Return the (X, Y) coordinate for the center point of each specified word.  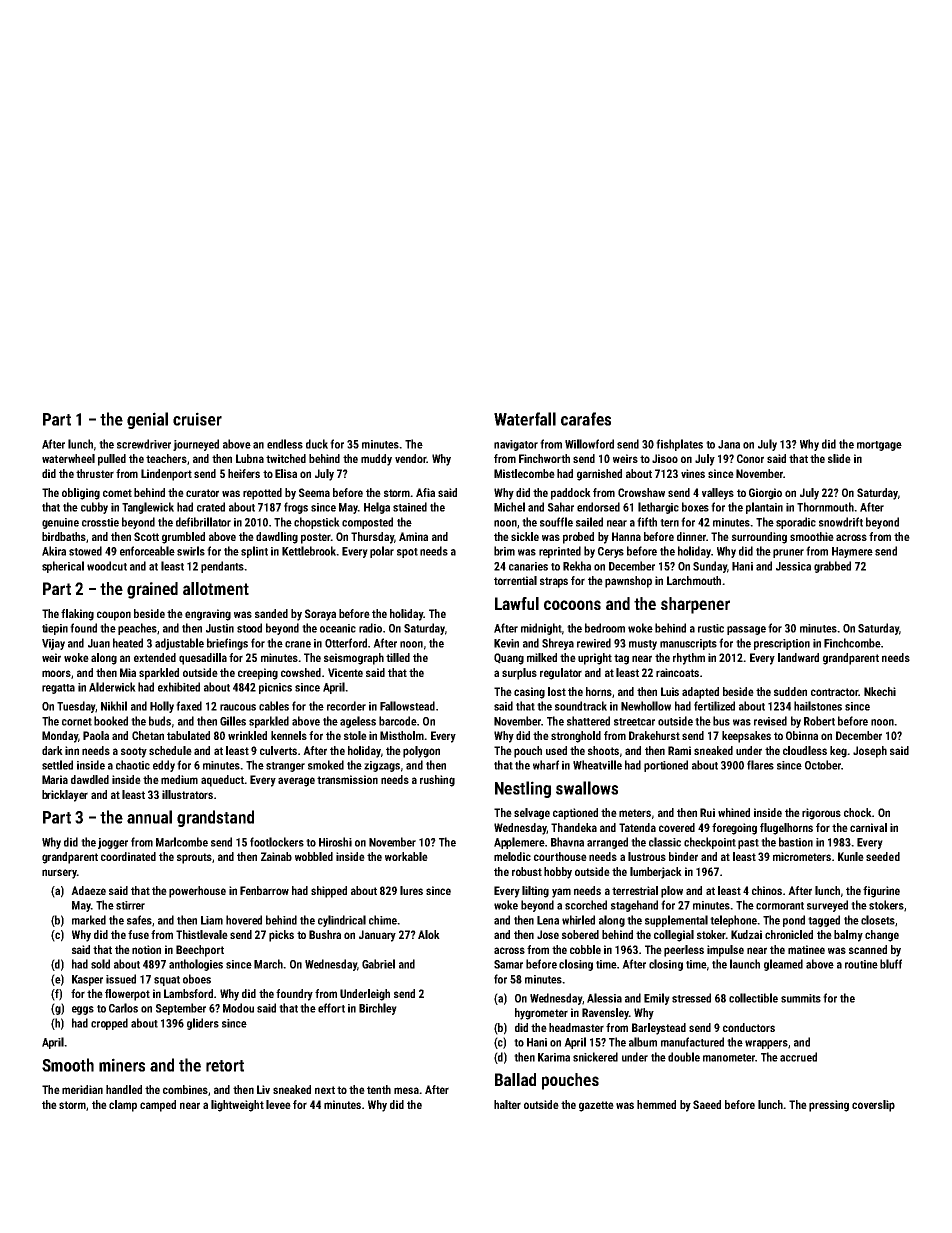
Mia (128, 672)
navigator (516, 445)
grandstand (215, 818)
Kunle (851, 856)
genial (147, 420)
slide (839, 458)
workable (406, 856)
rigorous (821, 814)
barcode (398, 721)
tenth (379, 1089)
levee (278, 1104)
